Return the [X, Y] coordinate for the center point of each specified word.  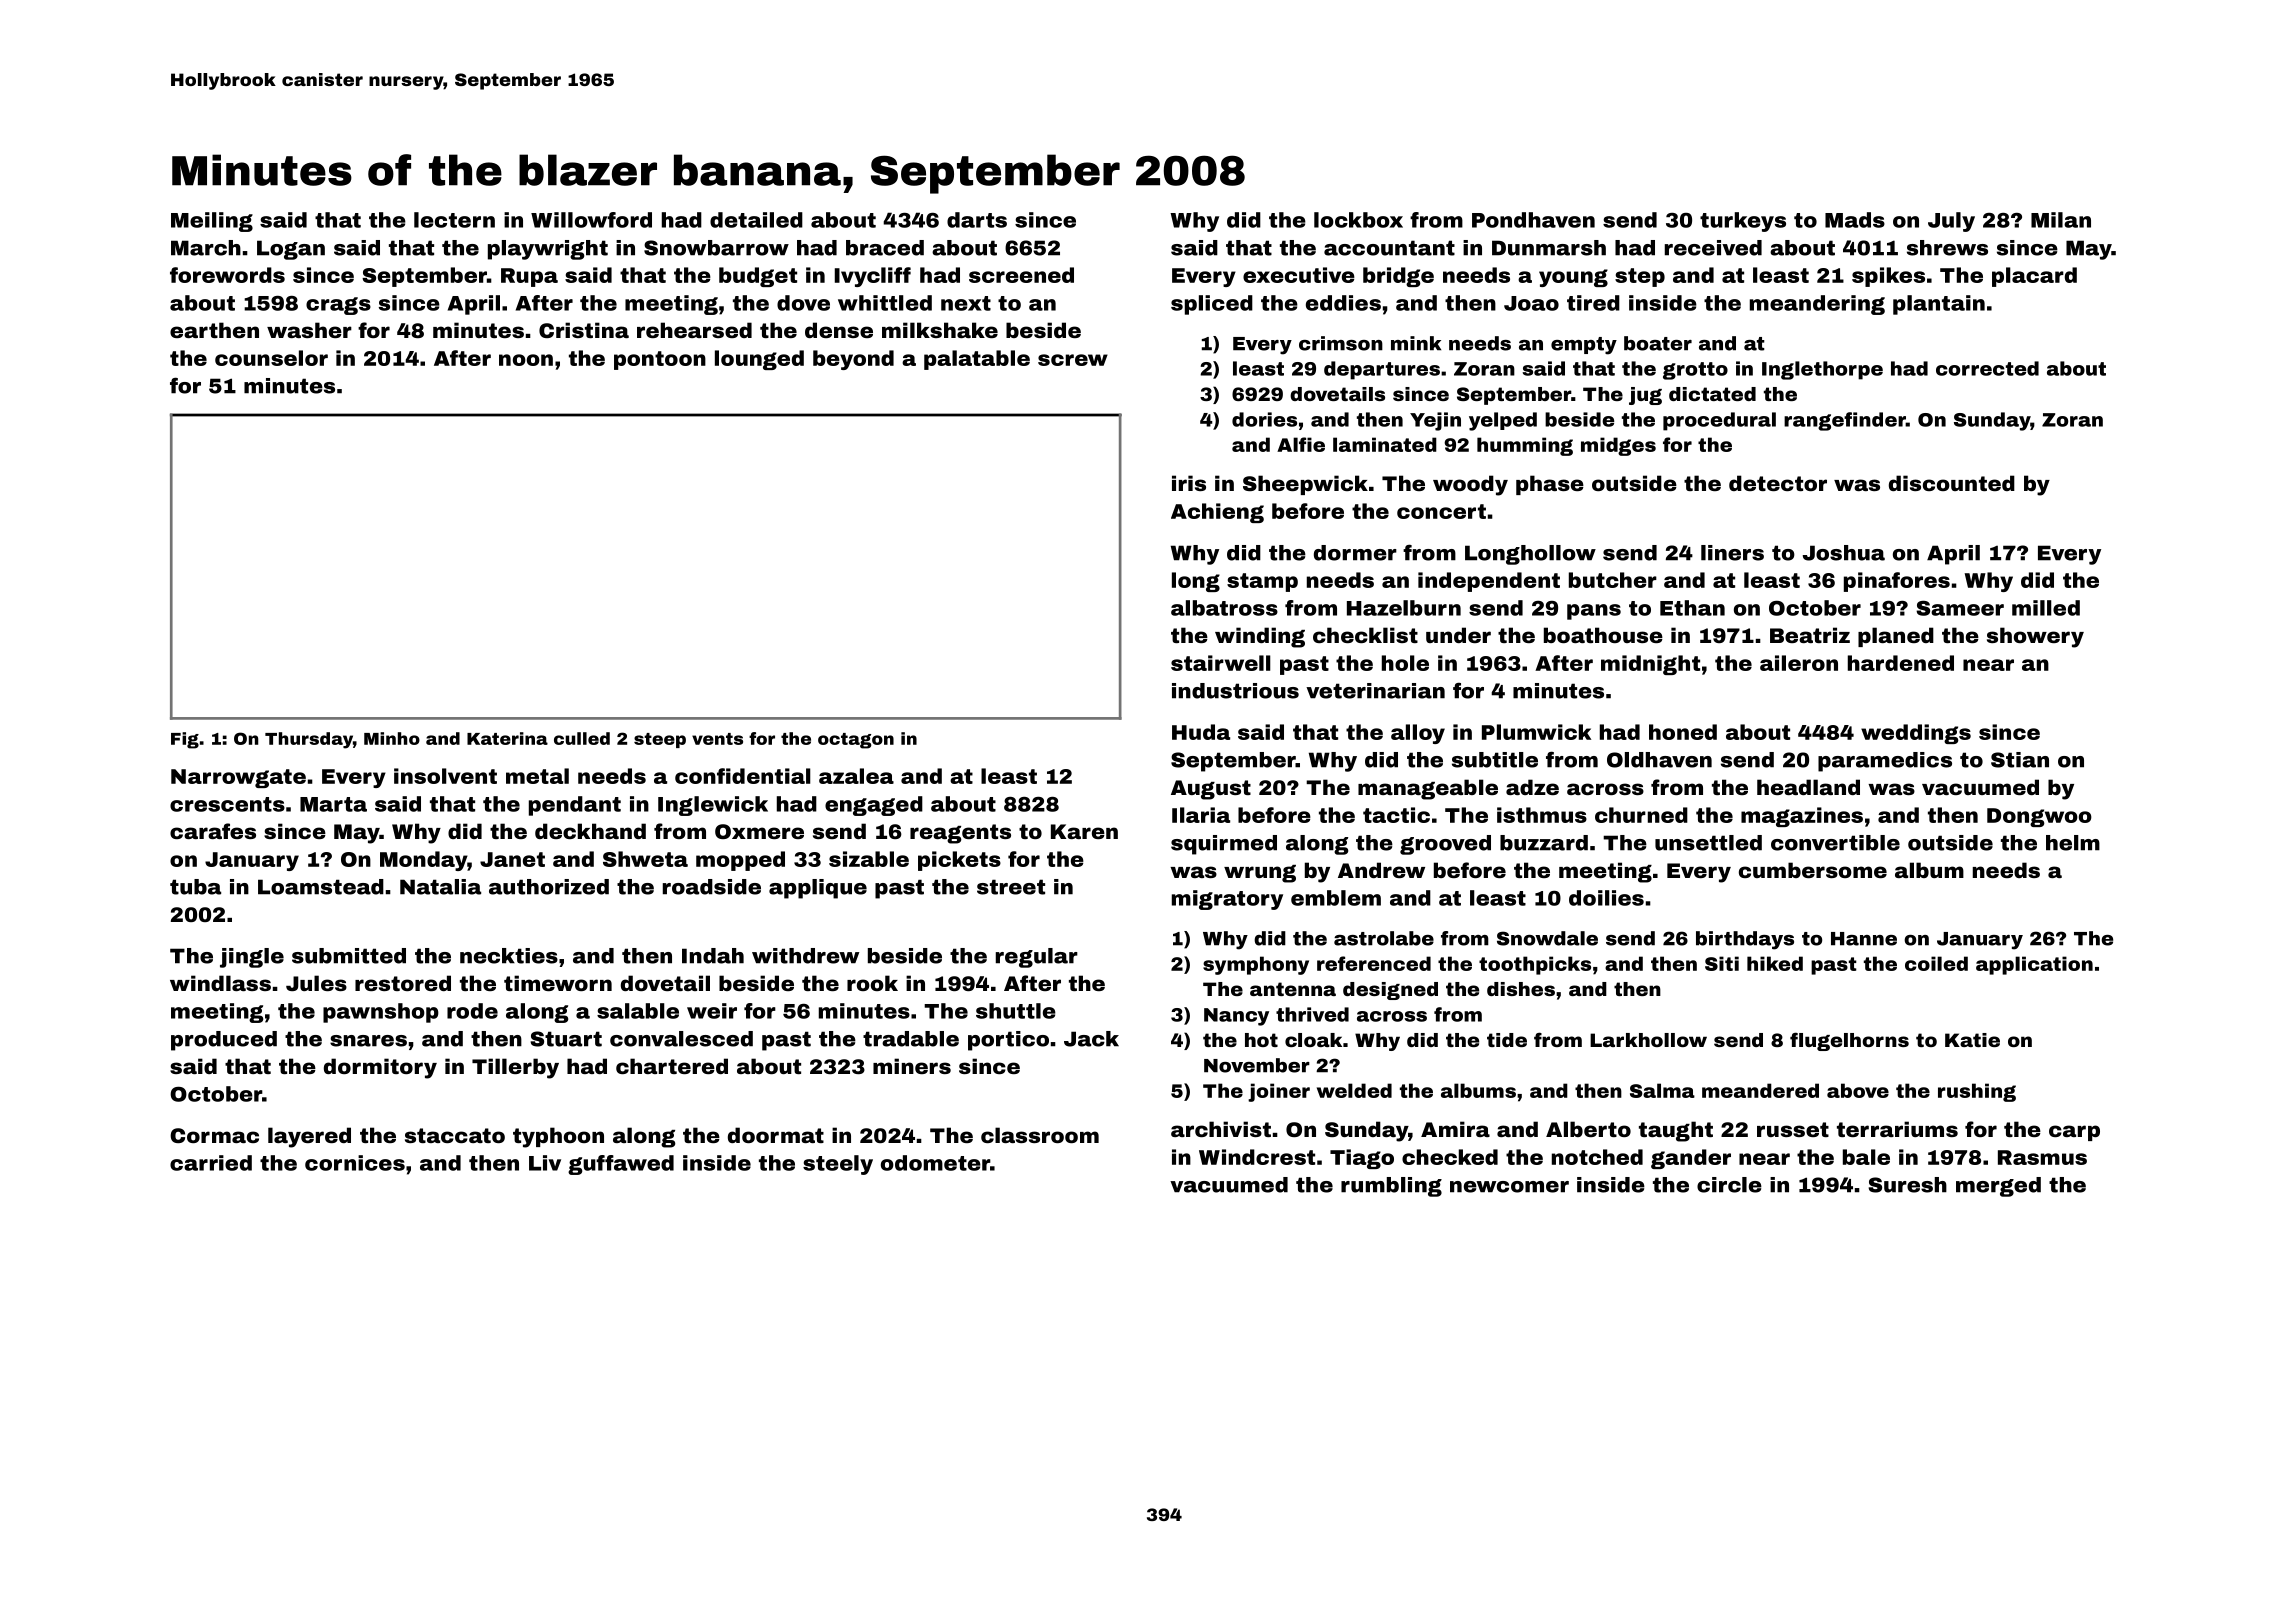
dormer [1355, 553]
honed [1683, 732]
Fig [185, 740]
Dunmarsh [1549, 248]
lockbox [1358, 220]
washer [309, 330]
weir [712, 1011]
